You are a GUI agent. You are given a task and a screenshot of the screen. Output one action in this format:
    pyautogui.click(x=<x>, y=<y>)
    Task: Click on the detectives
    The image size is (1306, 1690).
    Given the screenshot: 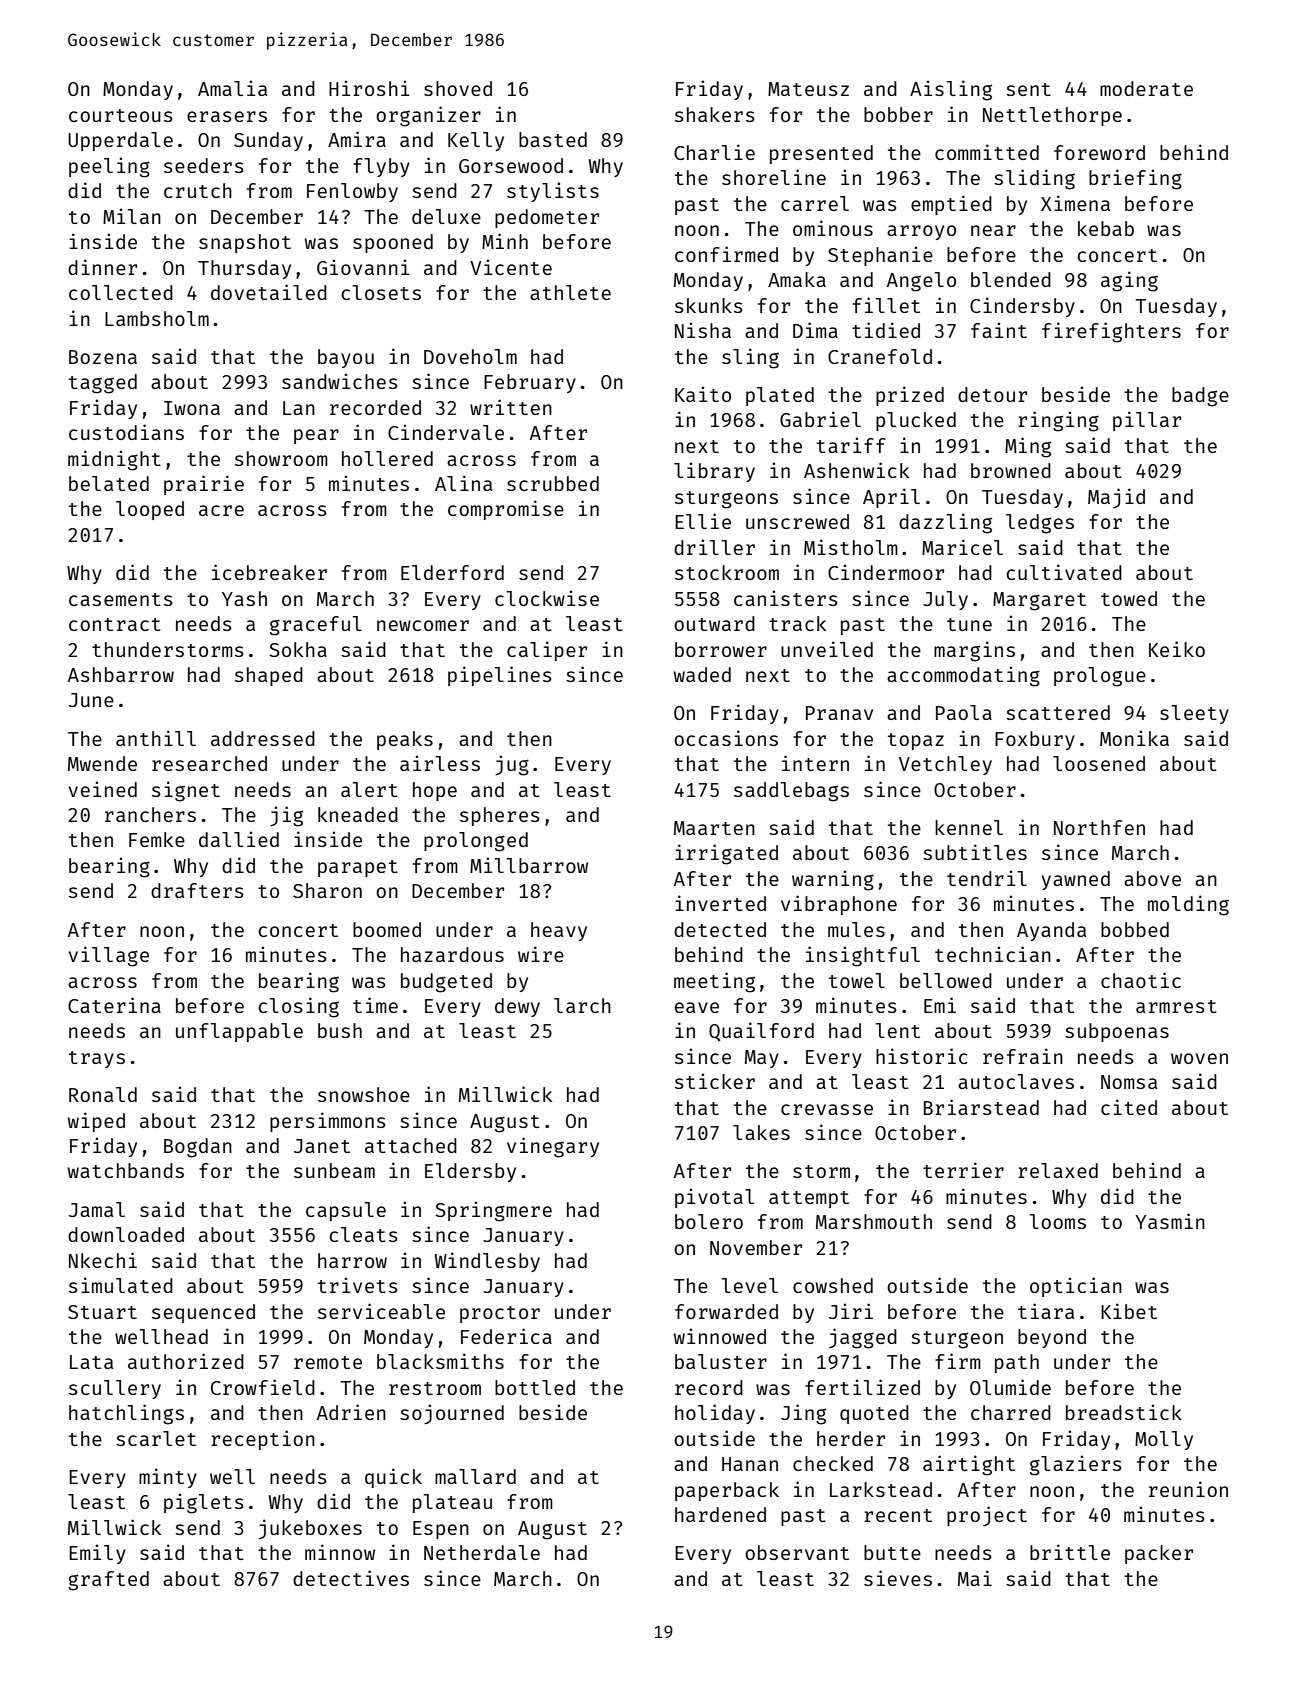 What is the action you would take?
    pyautogui.click(x=351, y=1578)
